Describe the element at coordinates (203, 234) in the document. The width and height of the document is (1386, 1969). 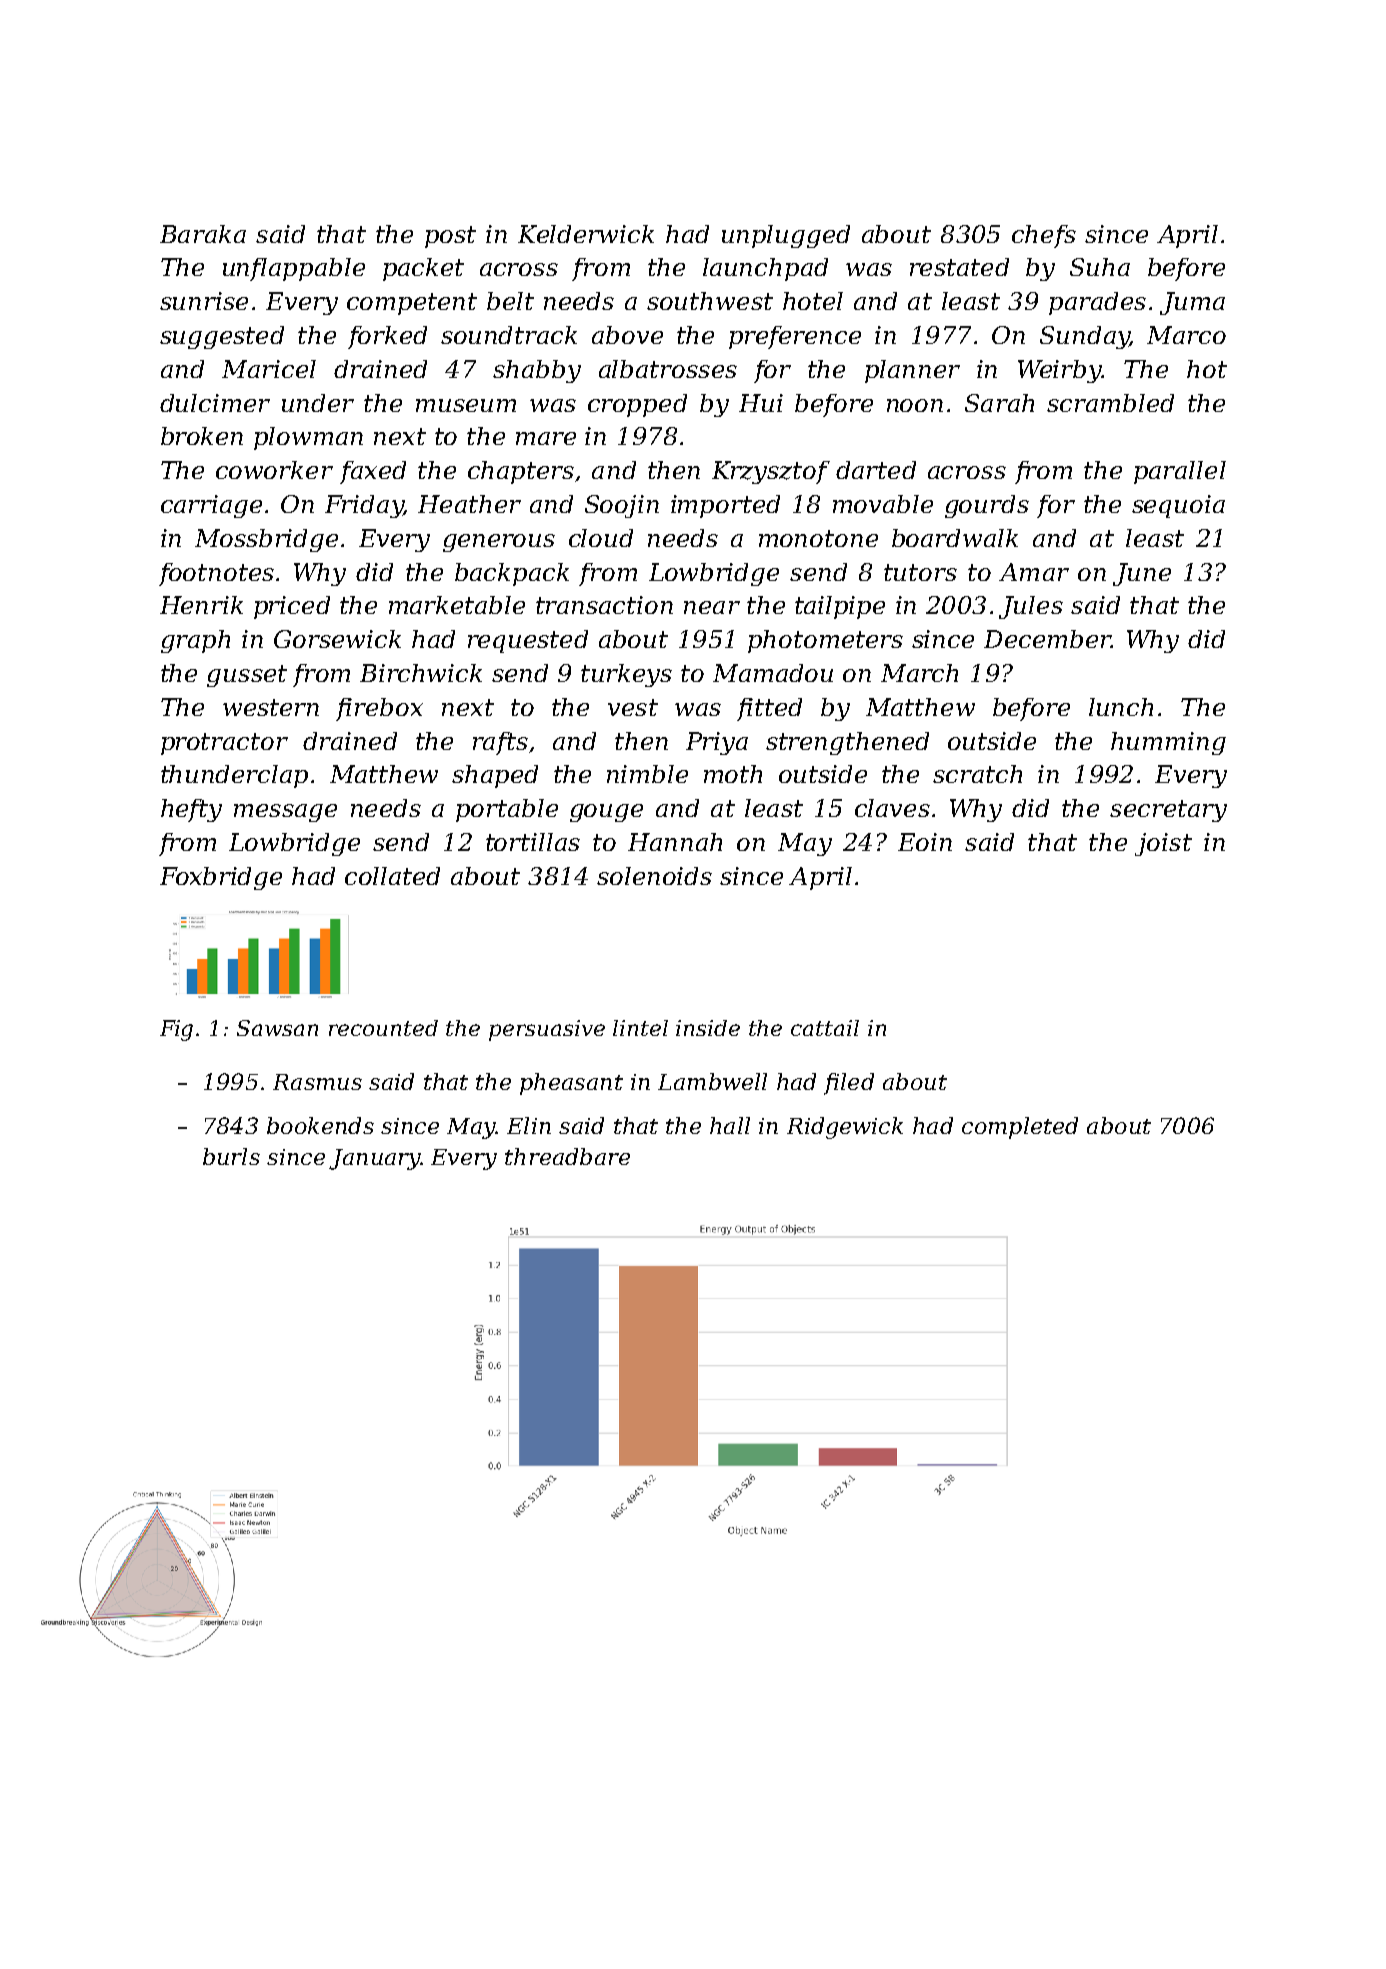
I see `Baraka` at that location.
